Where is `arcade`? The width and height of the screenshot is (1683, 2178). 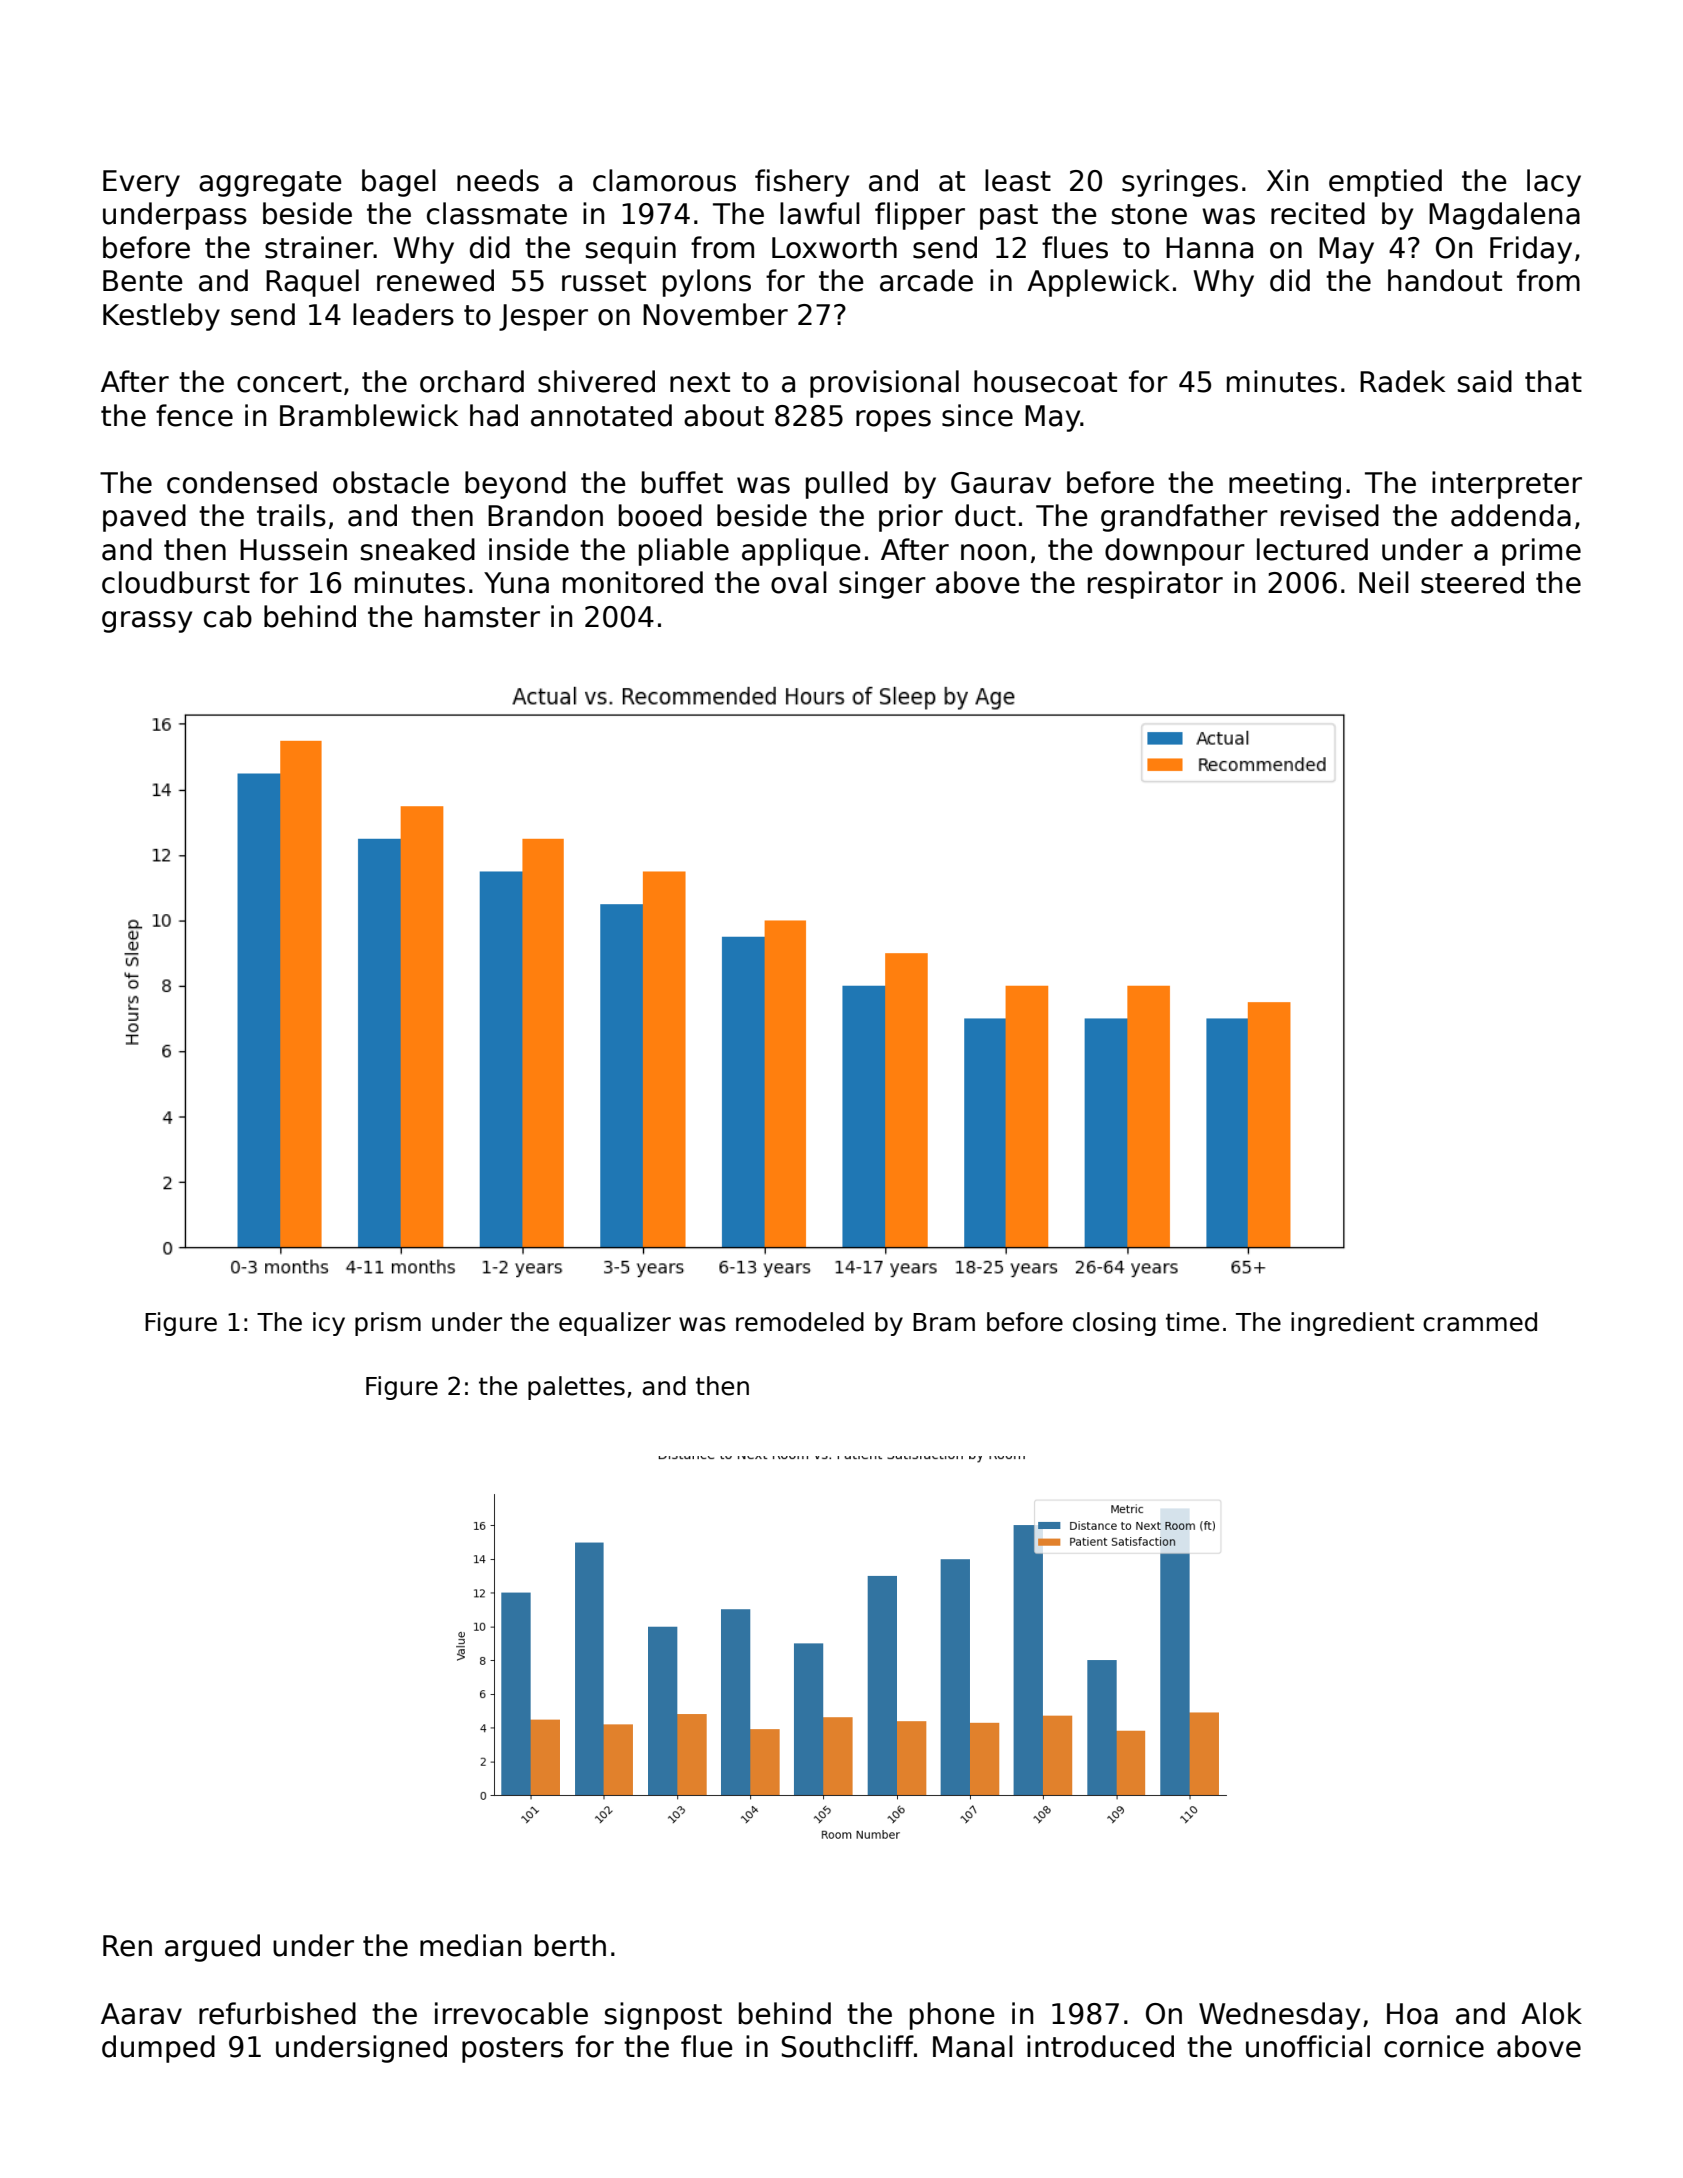 arcade is located at coordinates (926, 280).
